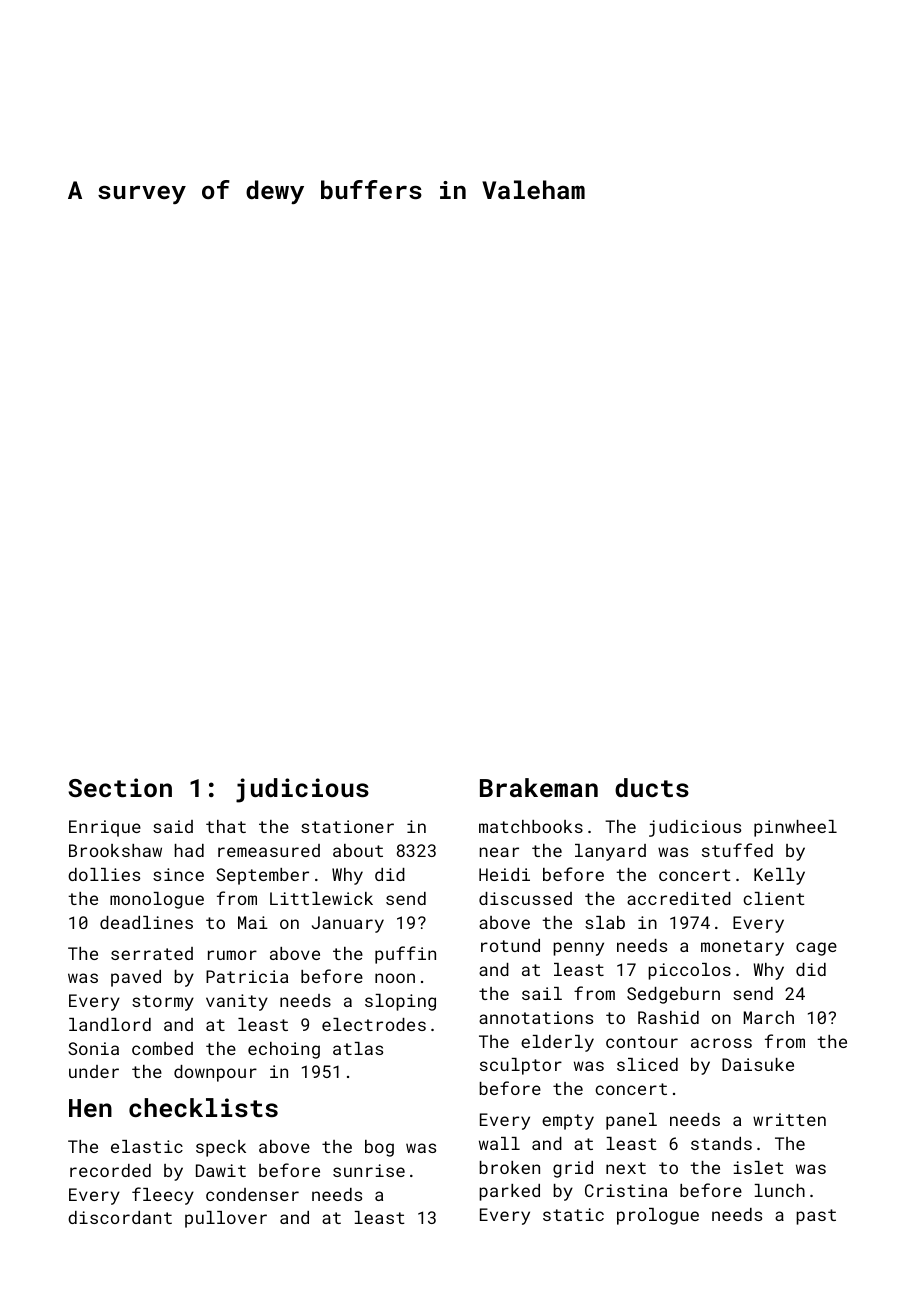  Describe the element at coordinates (136, 978) in the screenshot. I see `paved` at that location.
